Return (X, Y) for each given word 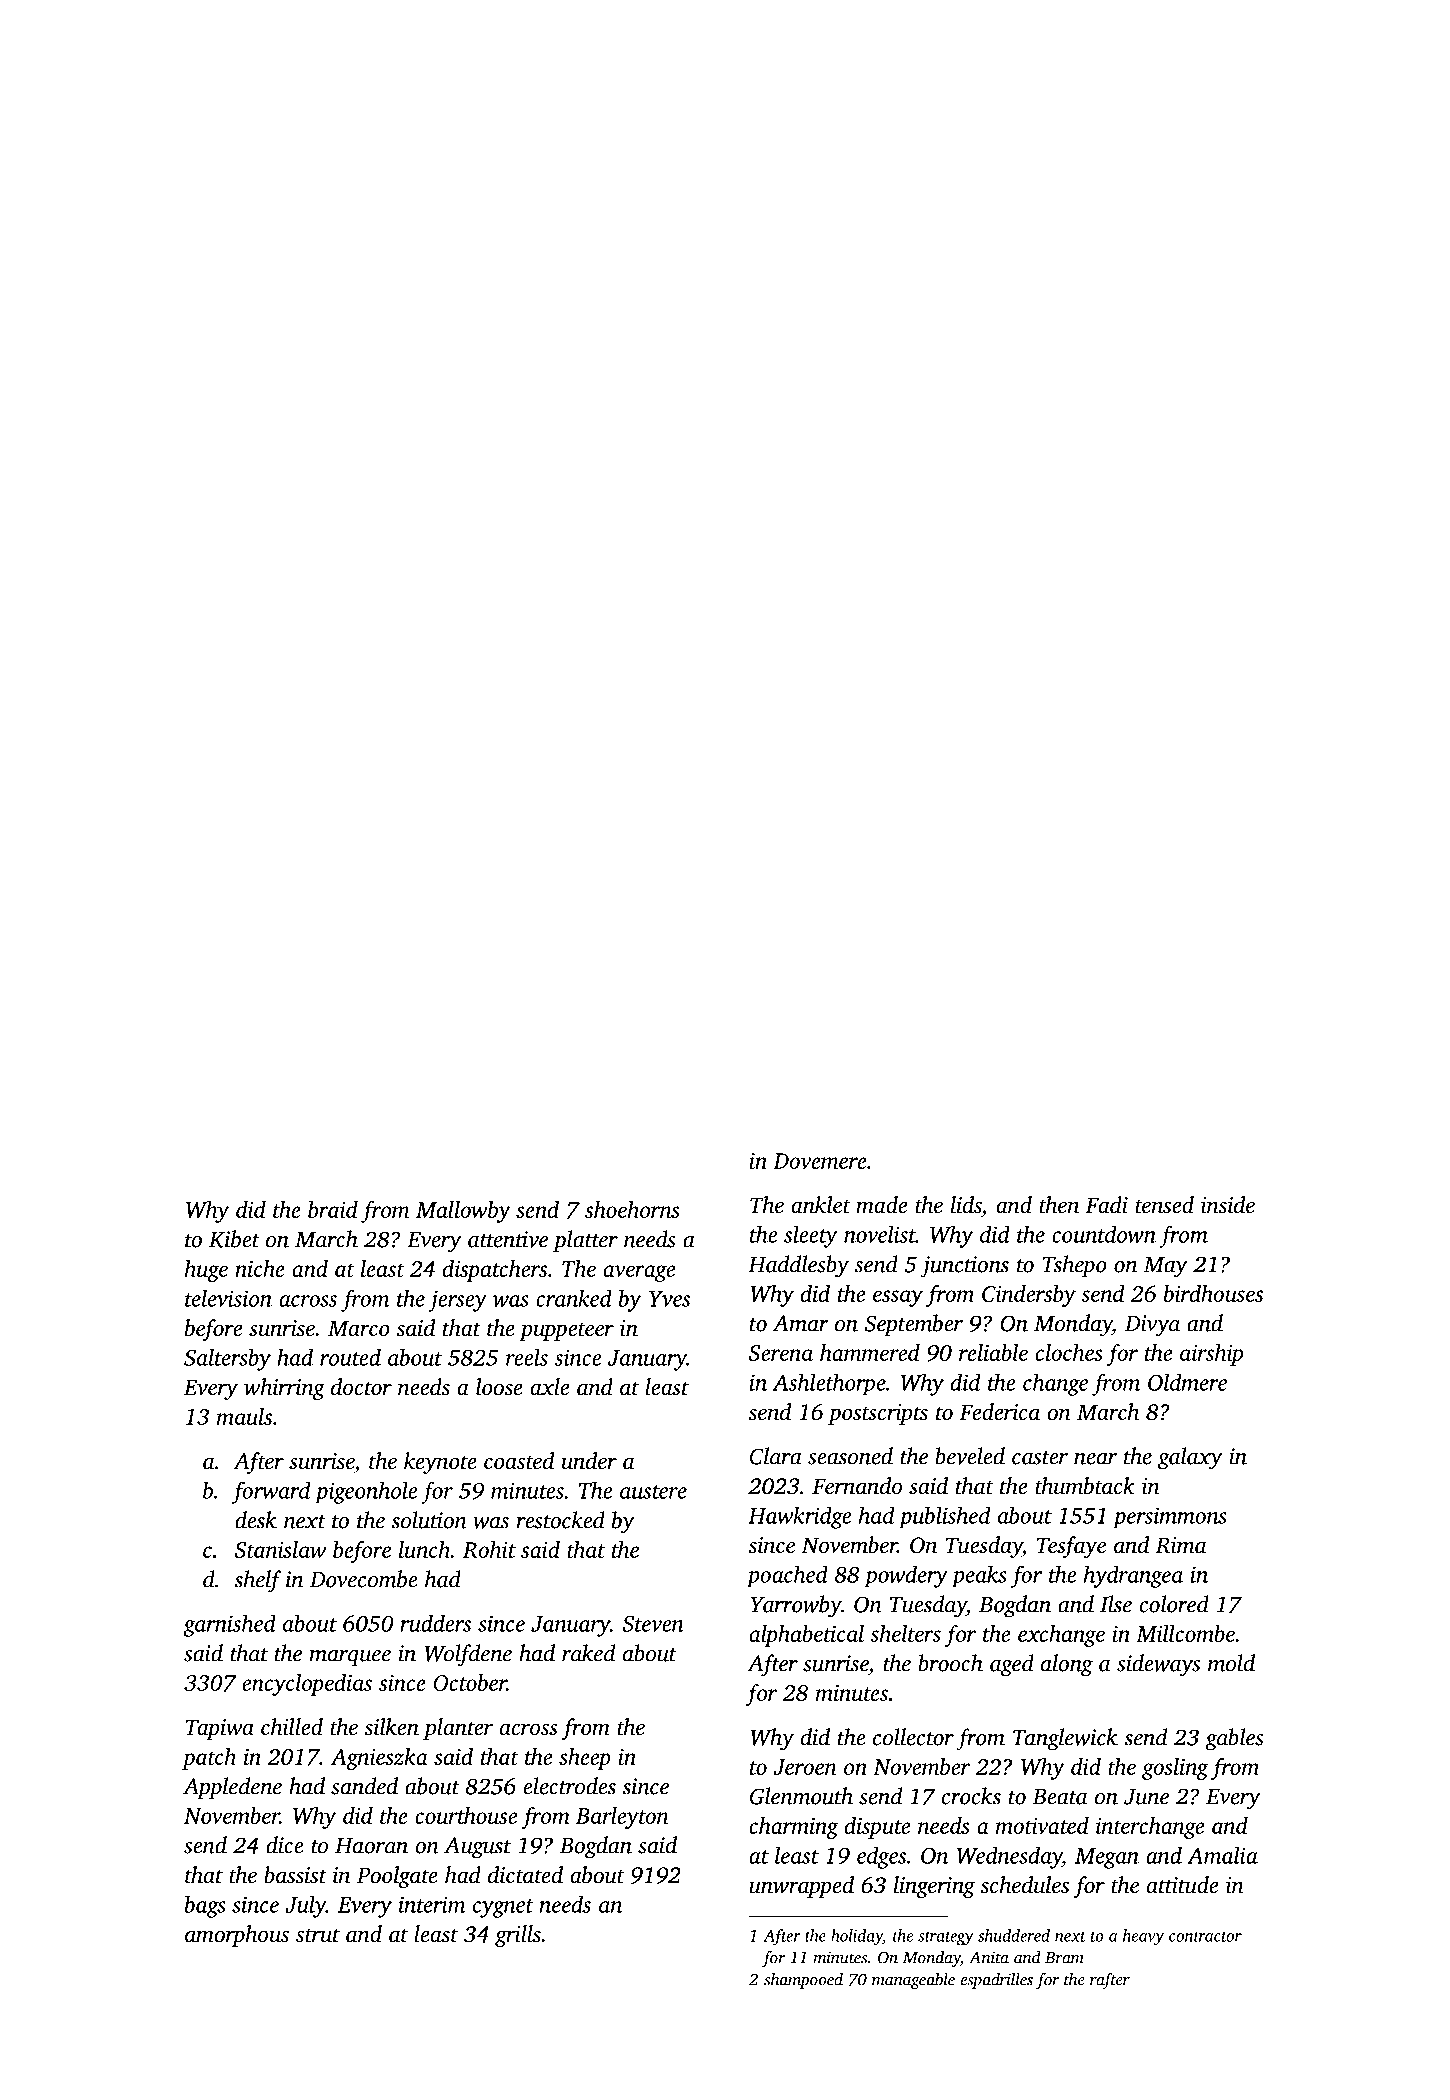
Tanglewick (1065, 1739)
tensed (1164, 1205)
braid (333, 1209)
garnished (229, 1626)
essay (898, 1298)
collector (913, 1737)
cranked (574, 1298)
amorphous (237, 1936)
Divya (1152, 1326)
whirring (284, 1389)
